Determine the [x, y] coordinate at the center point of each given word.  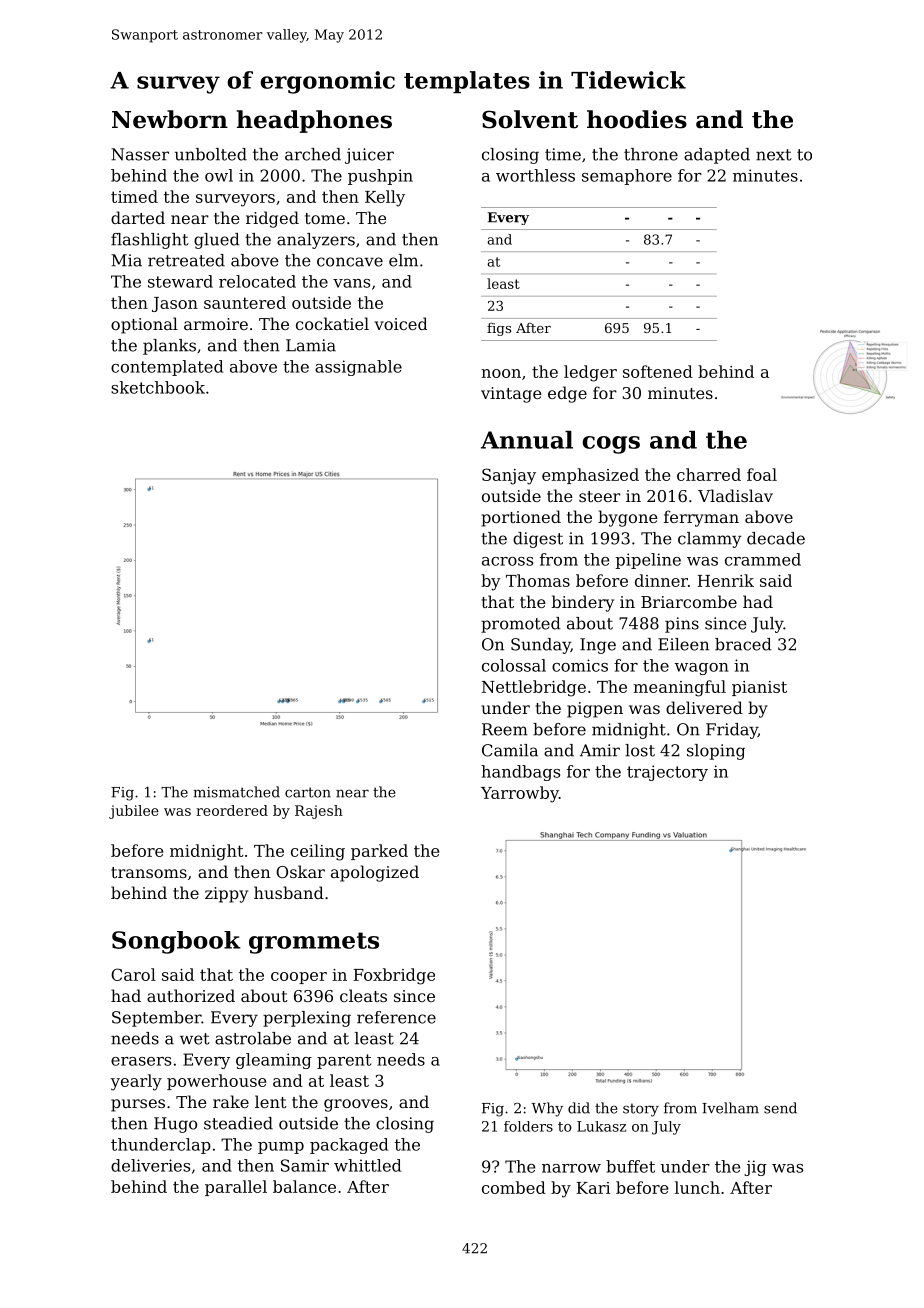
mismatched [236, 792]
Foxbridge [394, 976]
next [774, 155]
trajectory [667, 773]
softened [658, 371]
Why [547, 1109]
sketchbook [158, 387]
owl [219, 175]
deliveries [150, 1165]
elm [403, 260]
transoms [149, 872]
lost [640, 750]
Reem [505, 729]
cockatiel [332, 323]
